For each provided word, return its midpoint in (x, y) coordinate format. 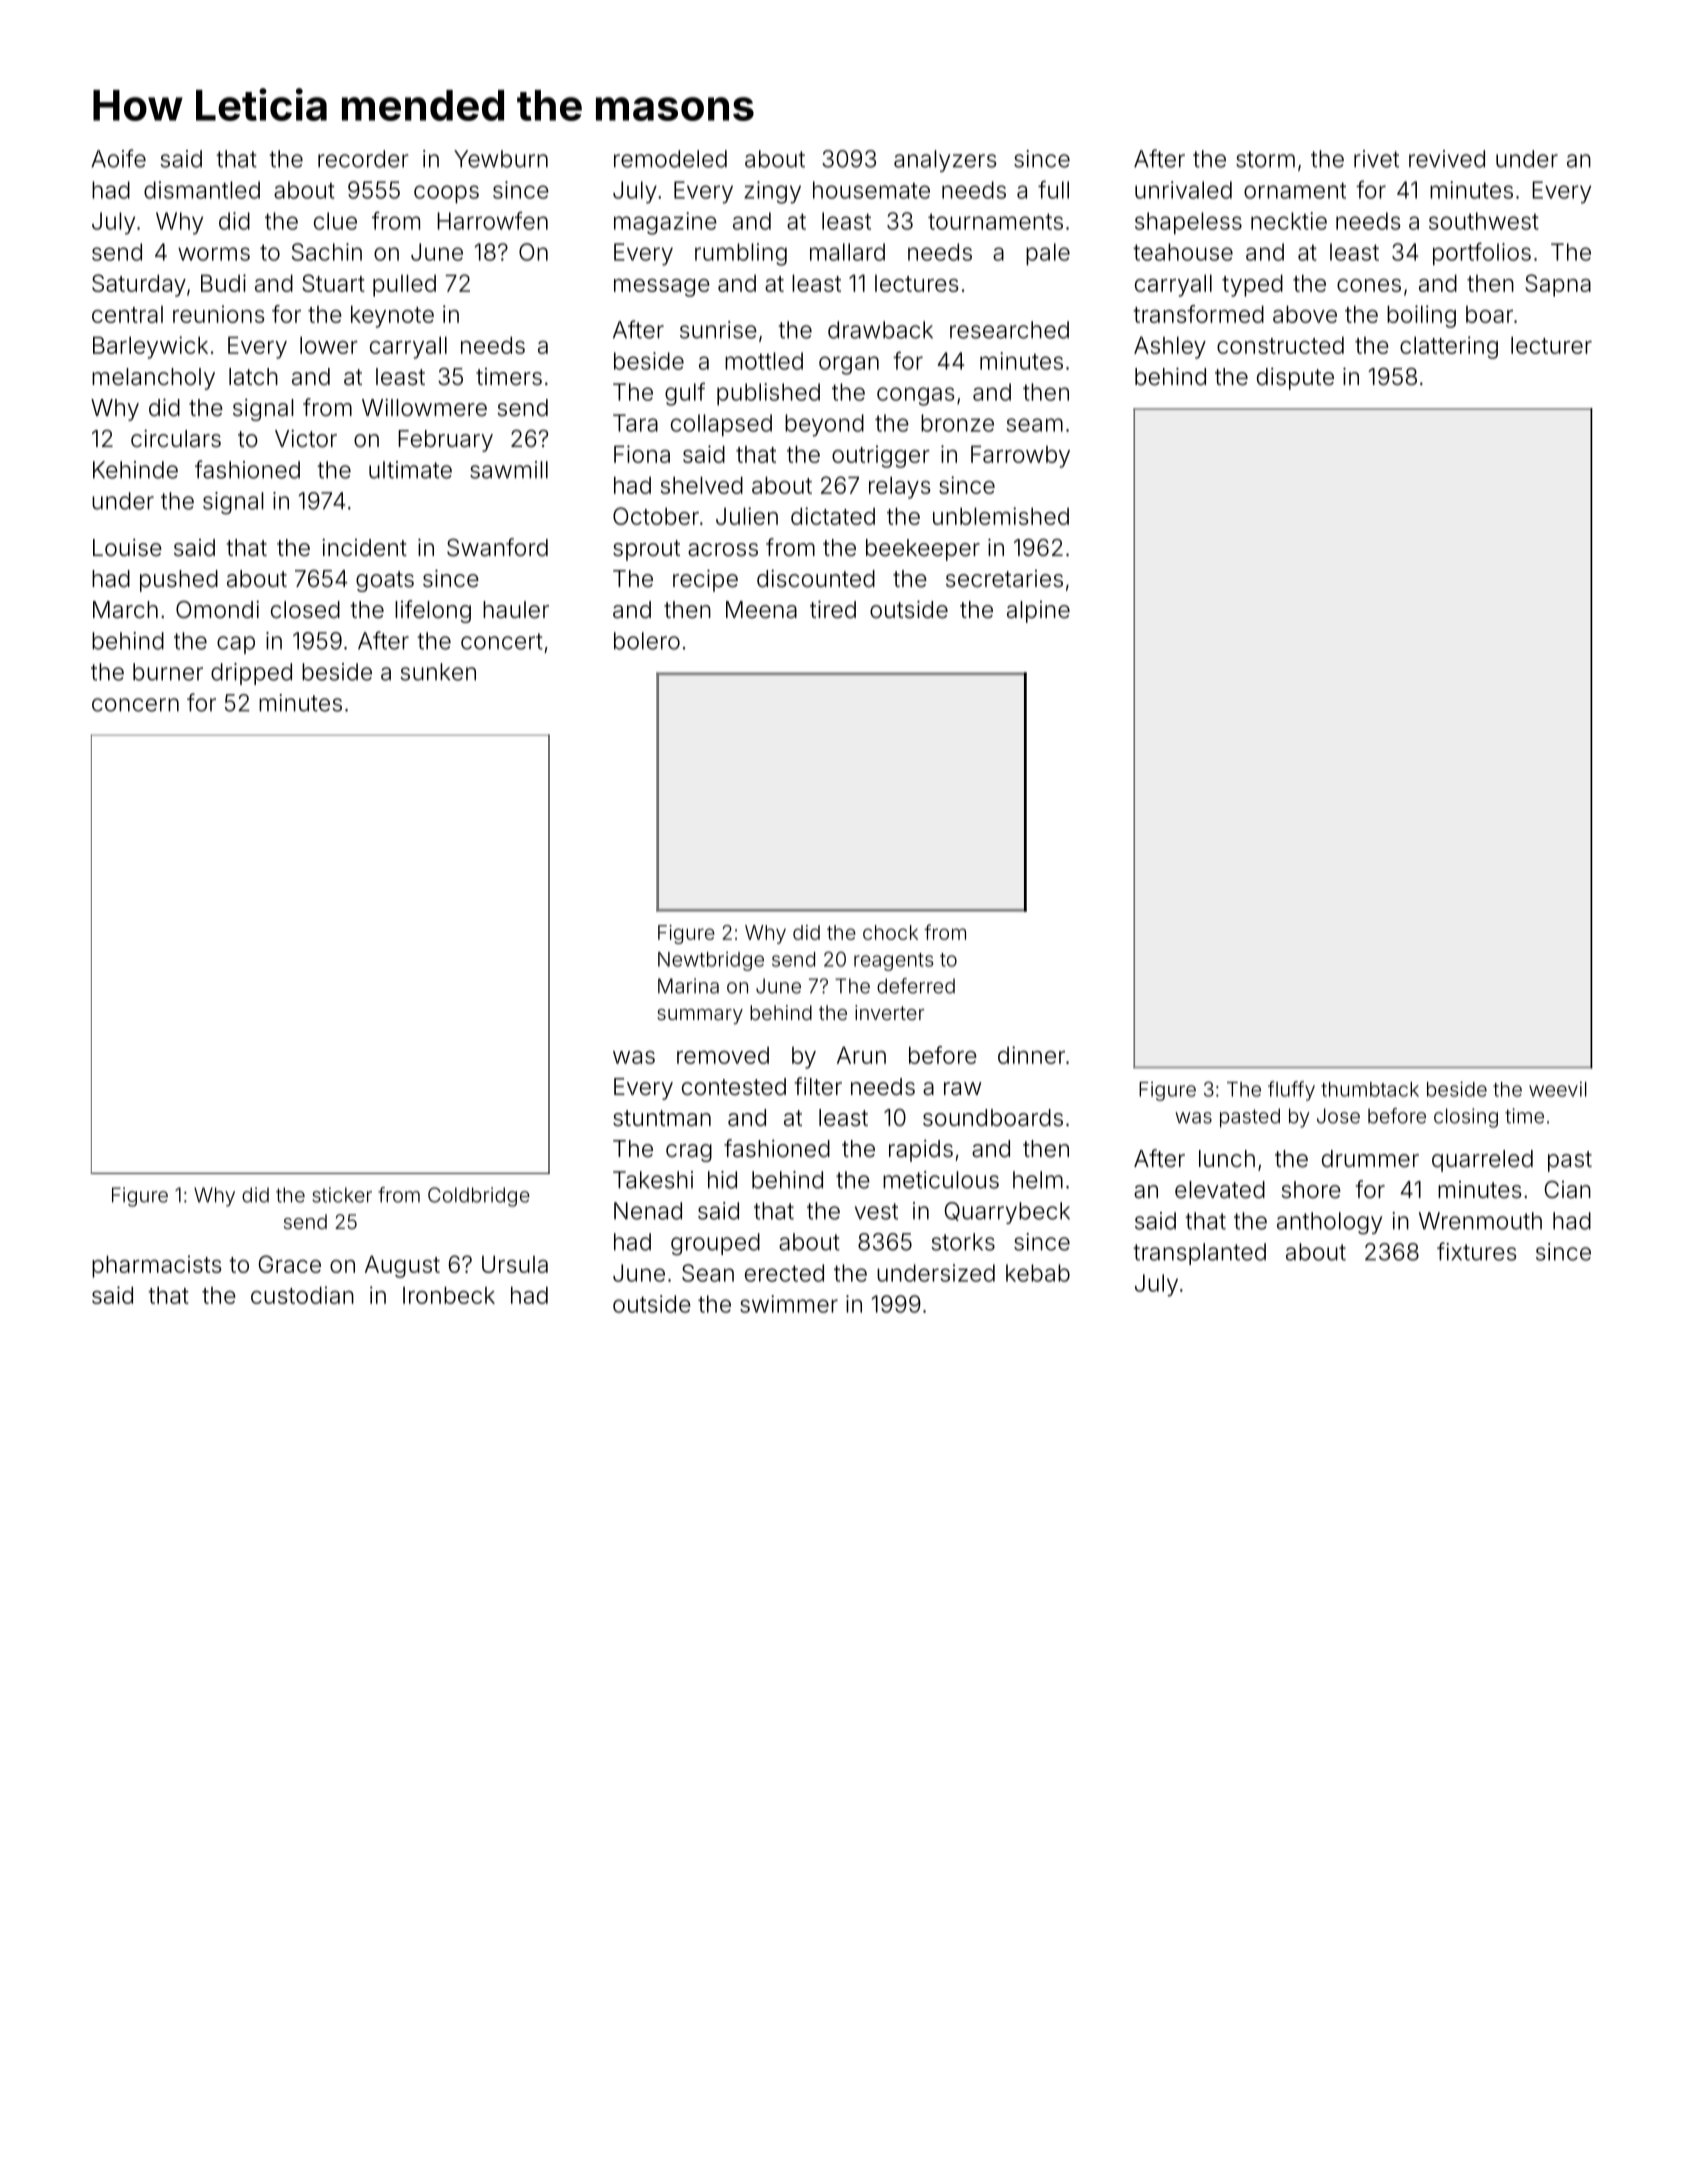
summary (700, 1016)
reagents (894, 962)
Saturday (139, 285)
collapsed (721, 425)
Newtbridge (711, 961)
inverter (889, 1012)
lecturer (1551, 345)
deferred (916, 986)
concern (135, 705)
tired (833, 609)
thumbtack (1370, 1089)
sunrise (718, 330)
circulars (176, 439)
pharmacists (157, 1266)
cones (1369, 285)
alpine (1038, 612)
